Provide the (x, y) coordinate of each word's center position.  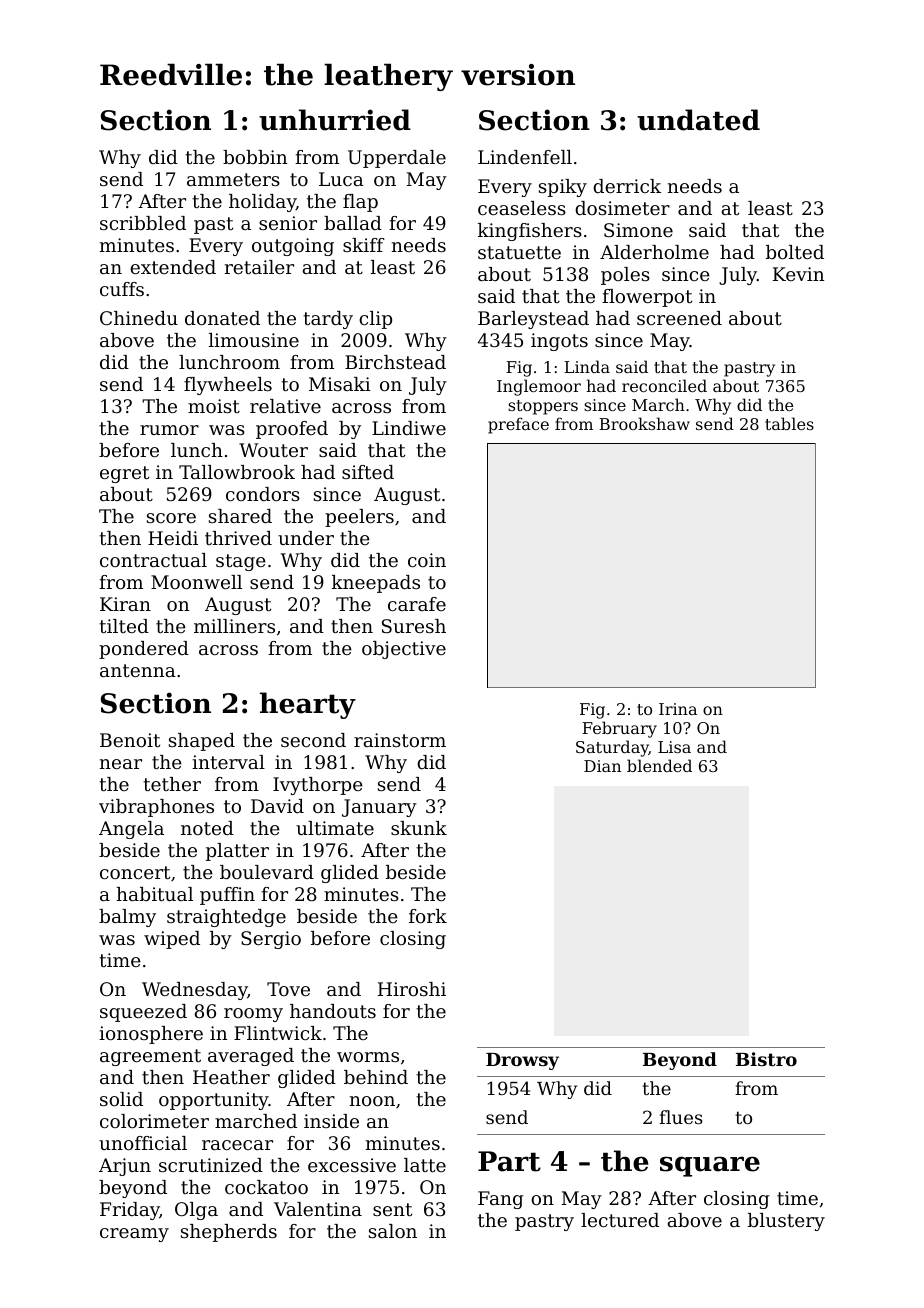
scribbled (143, 223)
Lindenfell (525, 157)
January (379, 808)
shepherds (229, 1233)
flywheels (228, 386)
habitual (154, 894)
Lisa (674, 747)
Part (509, 1161)
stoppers (543, 407)
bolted (795, 252)
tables (789, 423)
